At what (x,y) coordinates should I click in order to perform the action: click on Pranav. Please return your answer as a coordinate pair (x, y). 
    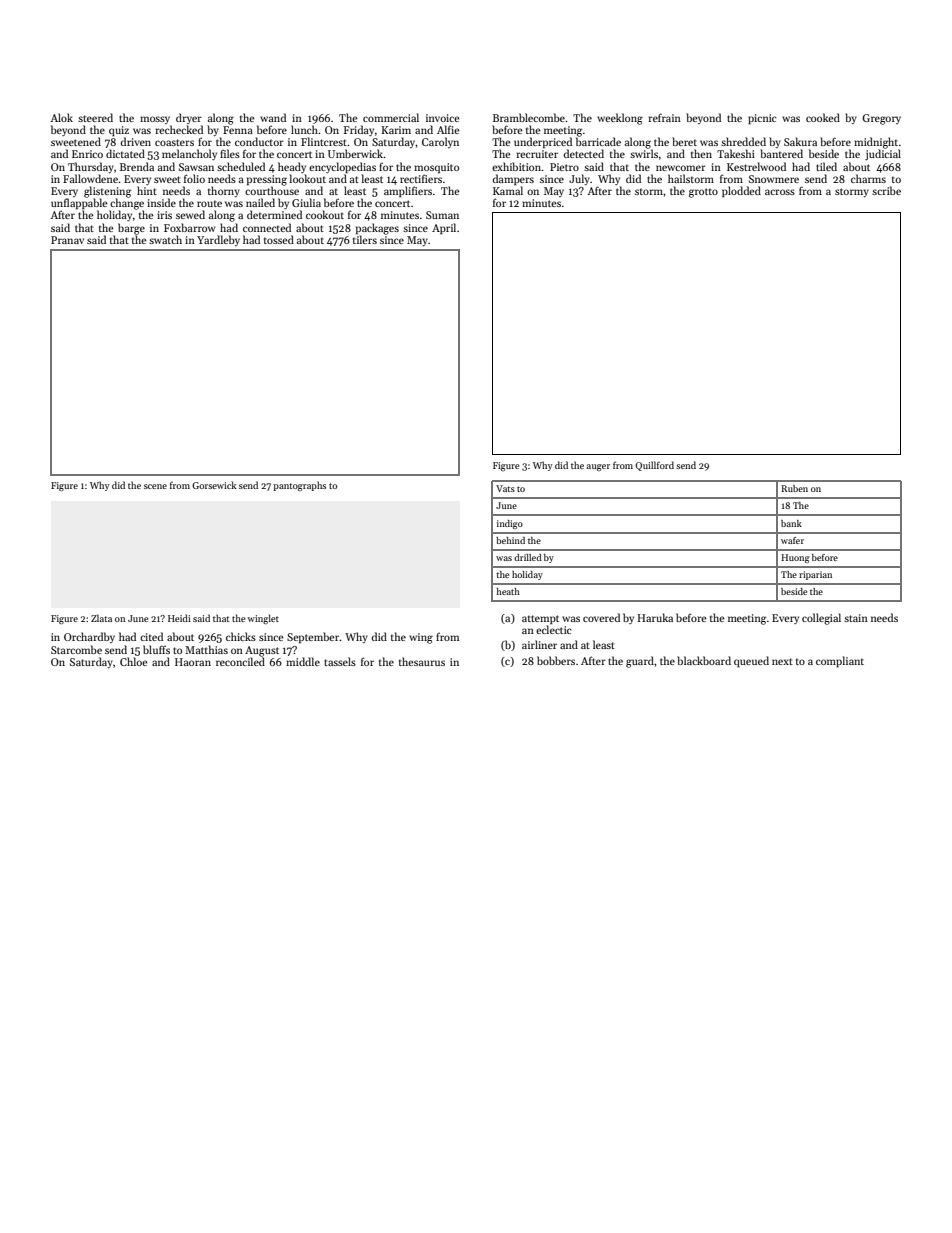
    Looking at the image, I should click on (67, 240).
